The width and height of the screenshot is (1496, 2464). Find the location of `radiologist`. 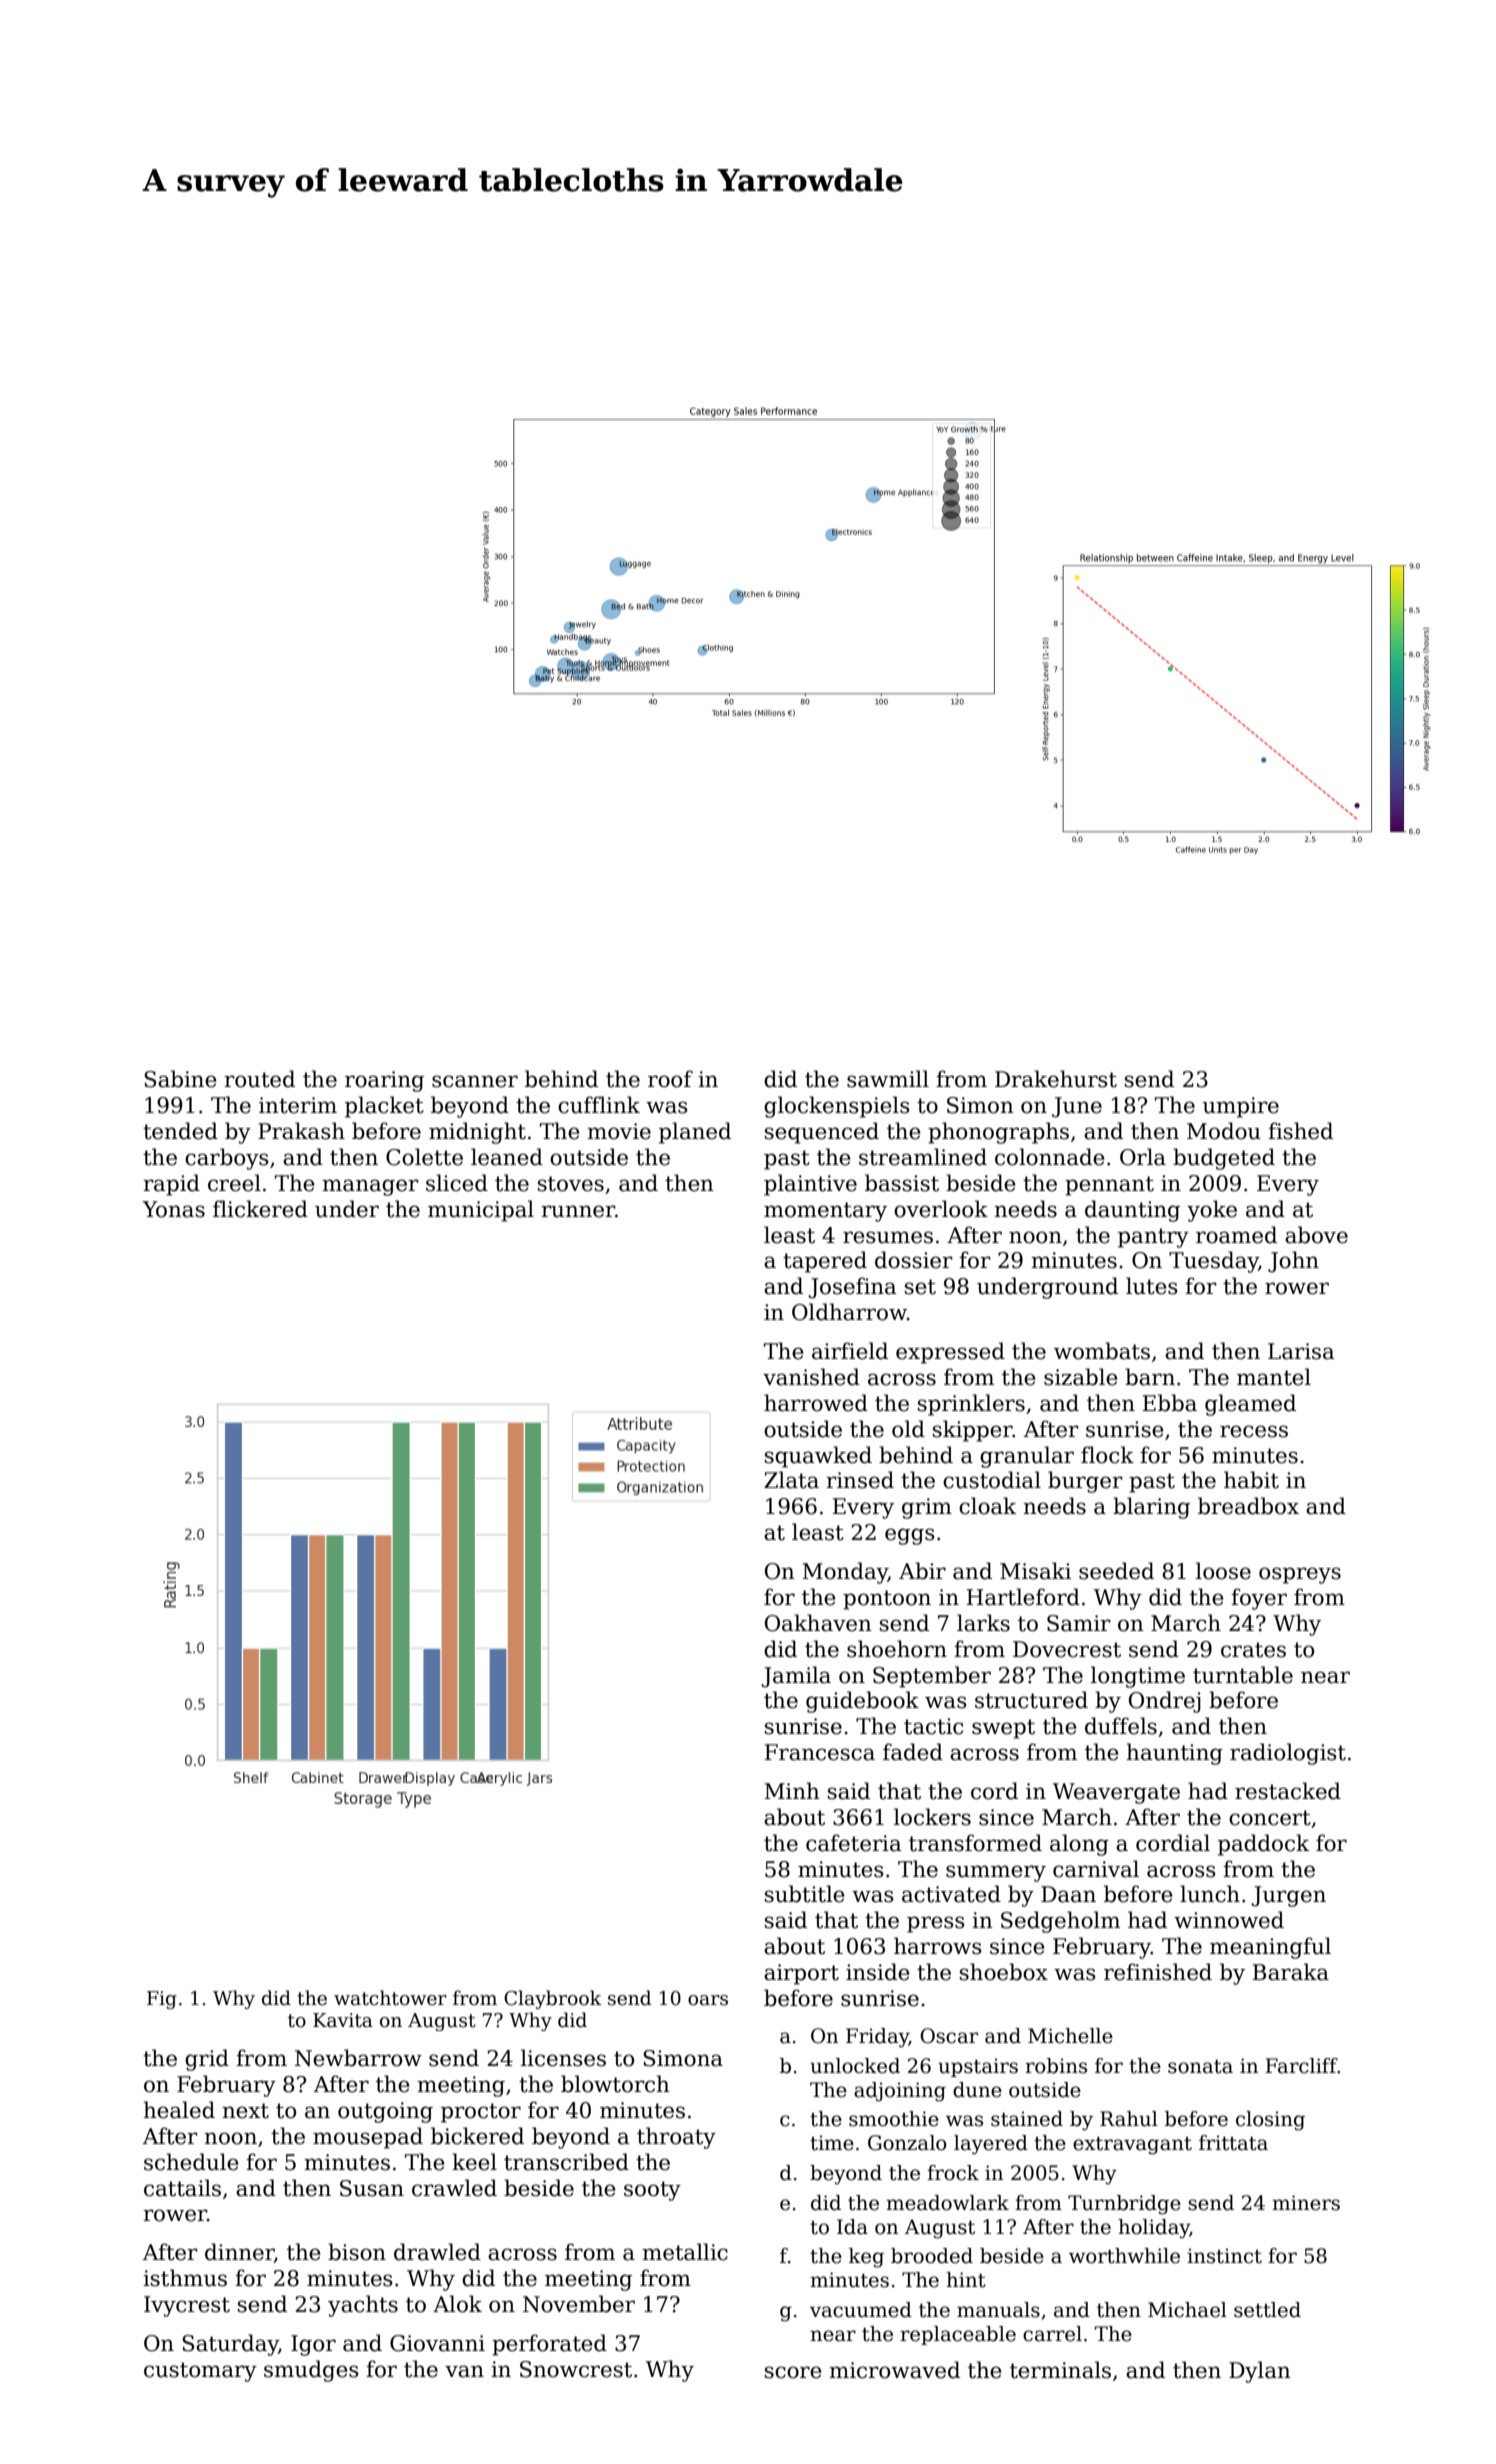

radiologist is located at coordinates (1288, 1754).
